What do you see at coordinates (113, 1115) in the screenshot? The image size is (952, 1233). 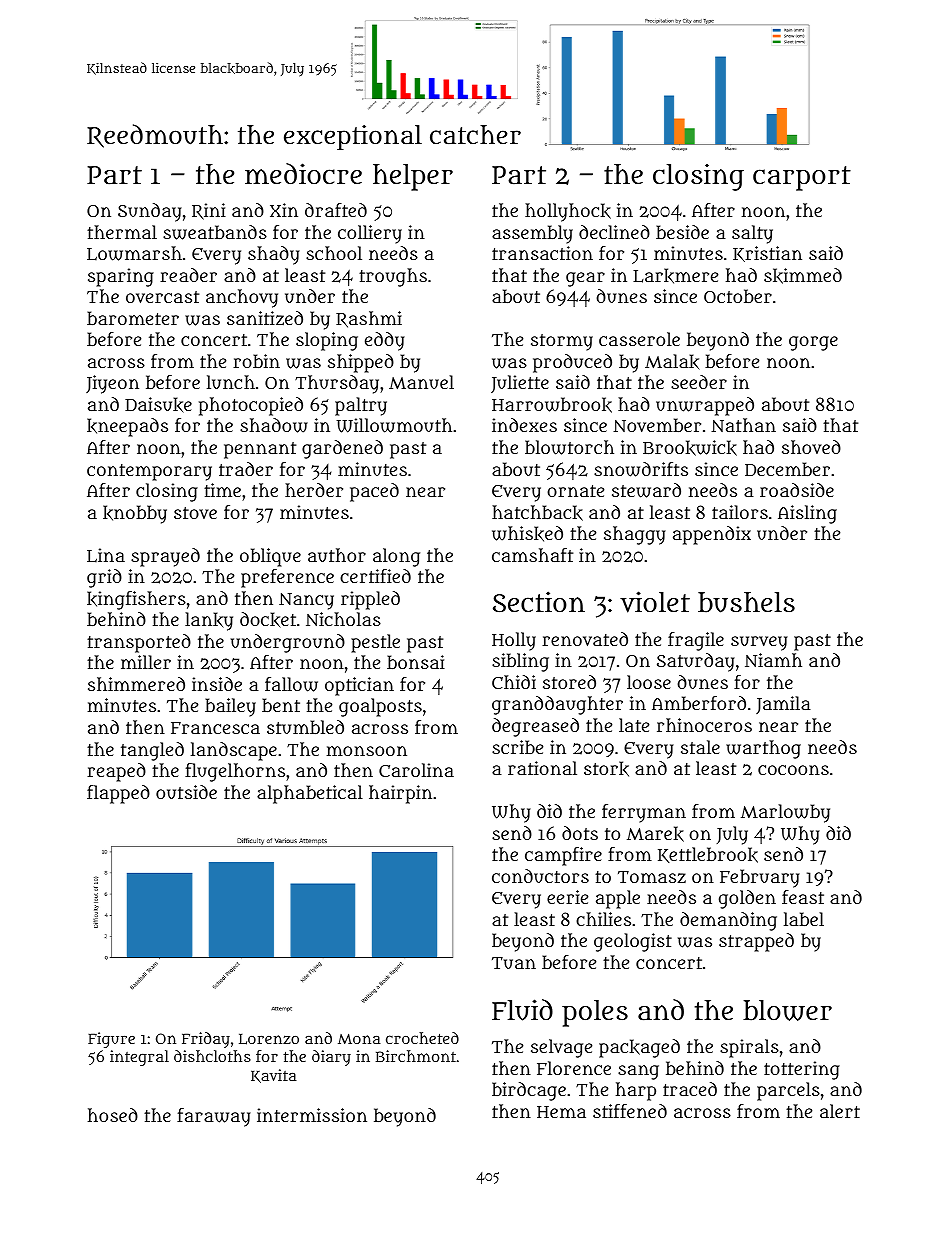 I see `hosed` at bounding box center [113, 1115].
